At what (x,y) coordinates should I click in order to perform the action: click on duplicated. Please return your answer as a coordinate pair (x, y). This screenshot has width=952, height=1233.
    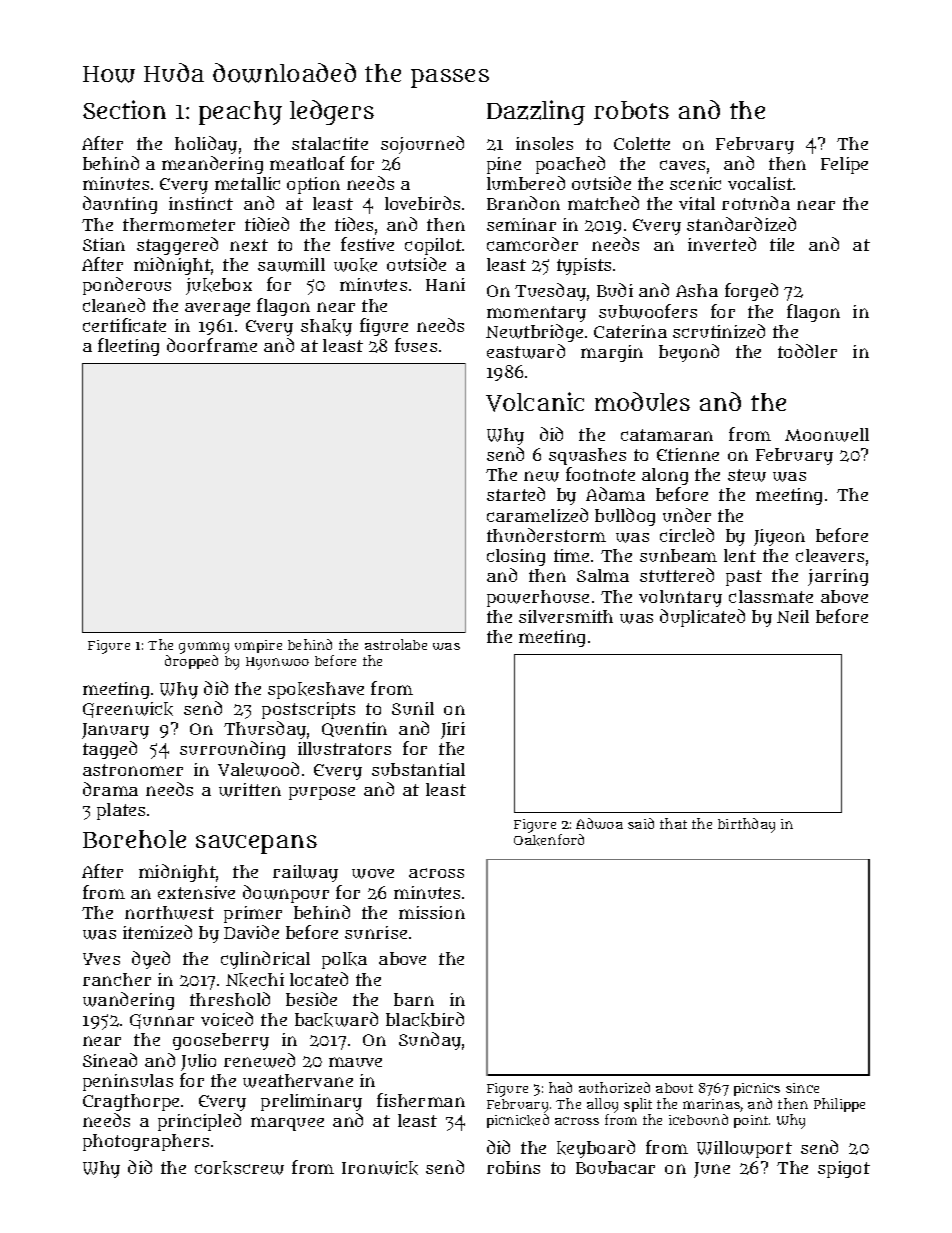
    Looking at the image, I should click on (702, 618).
